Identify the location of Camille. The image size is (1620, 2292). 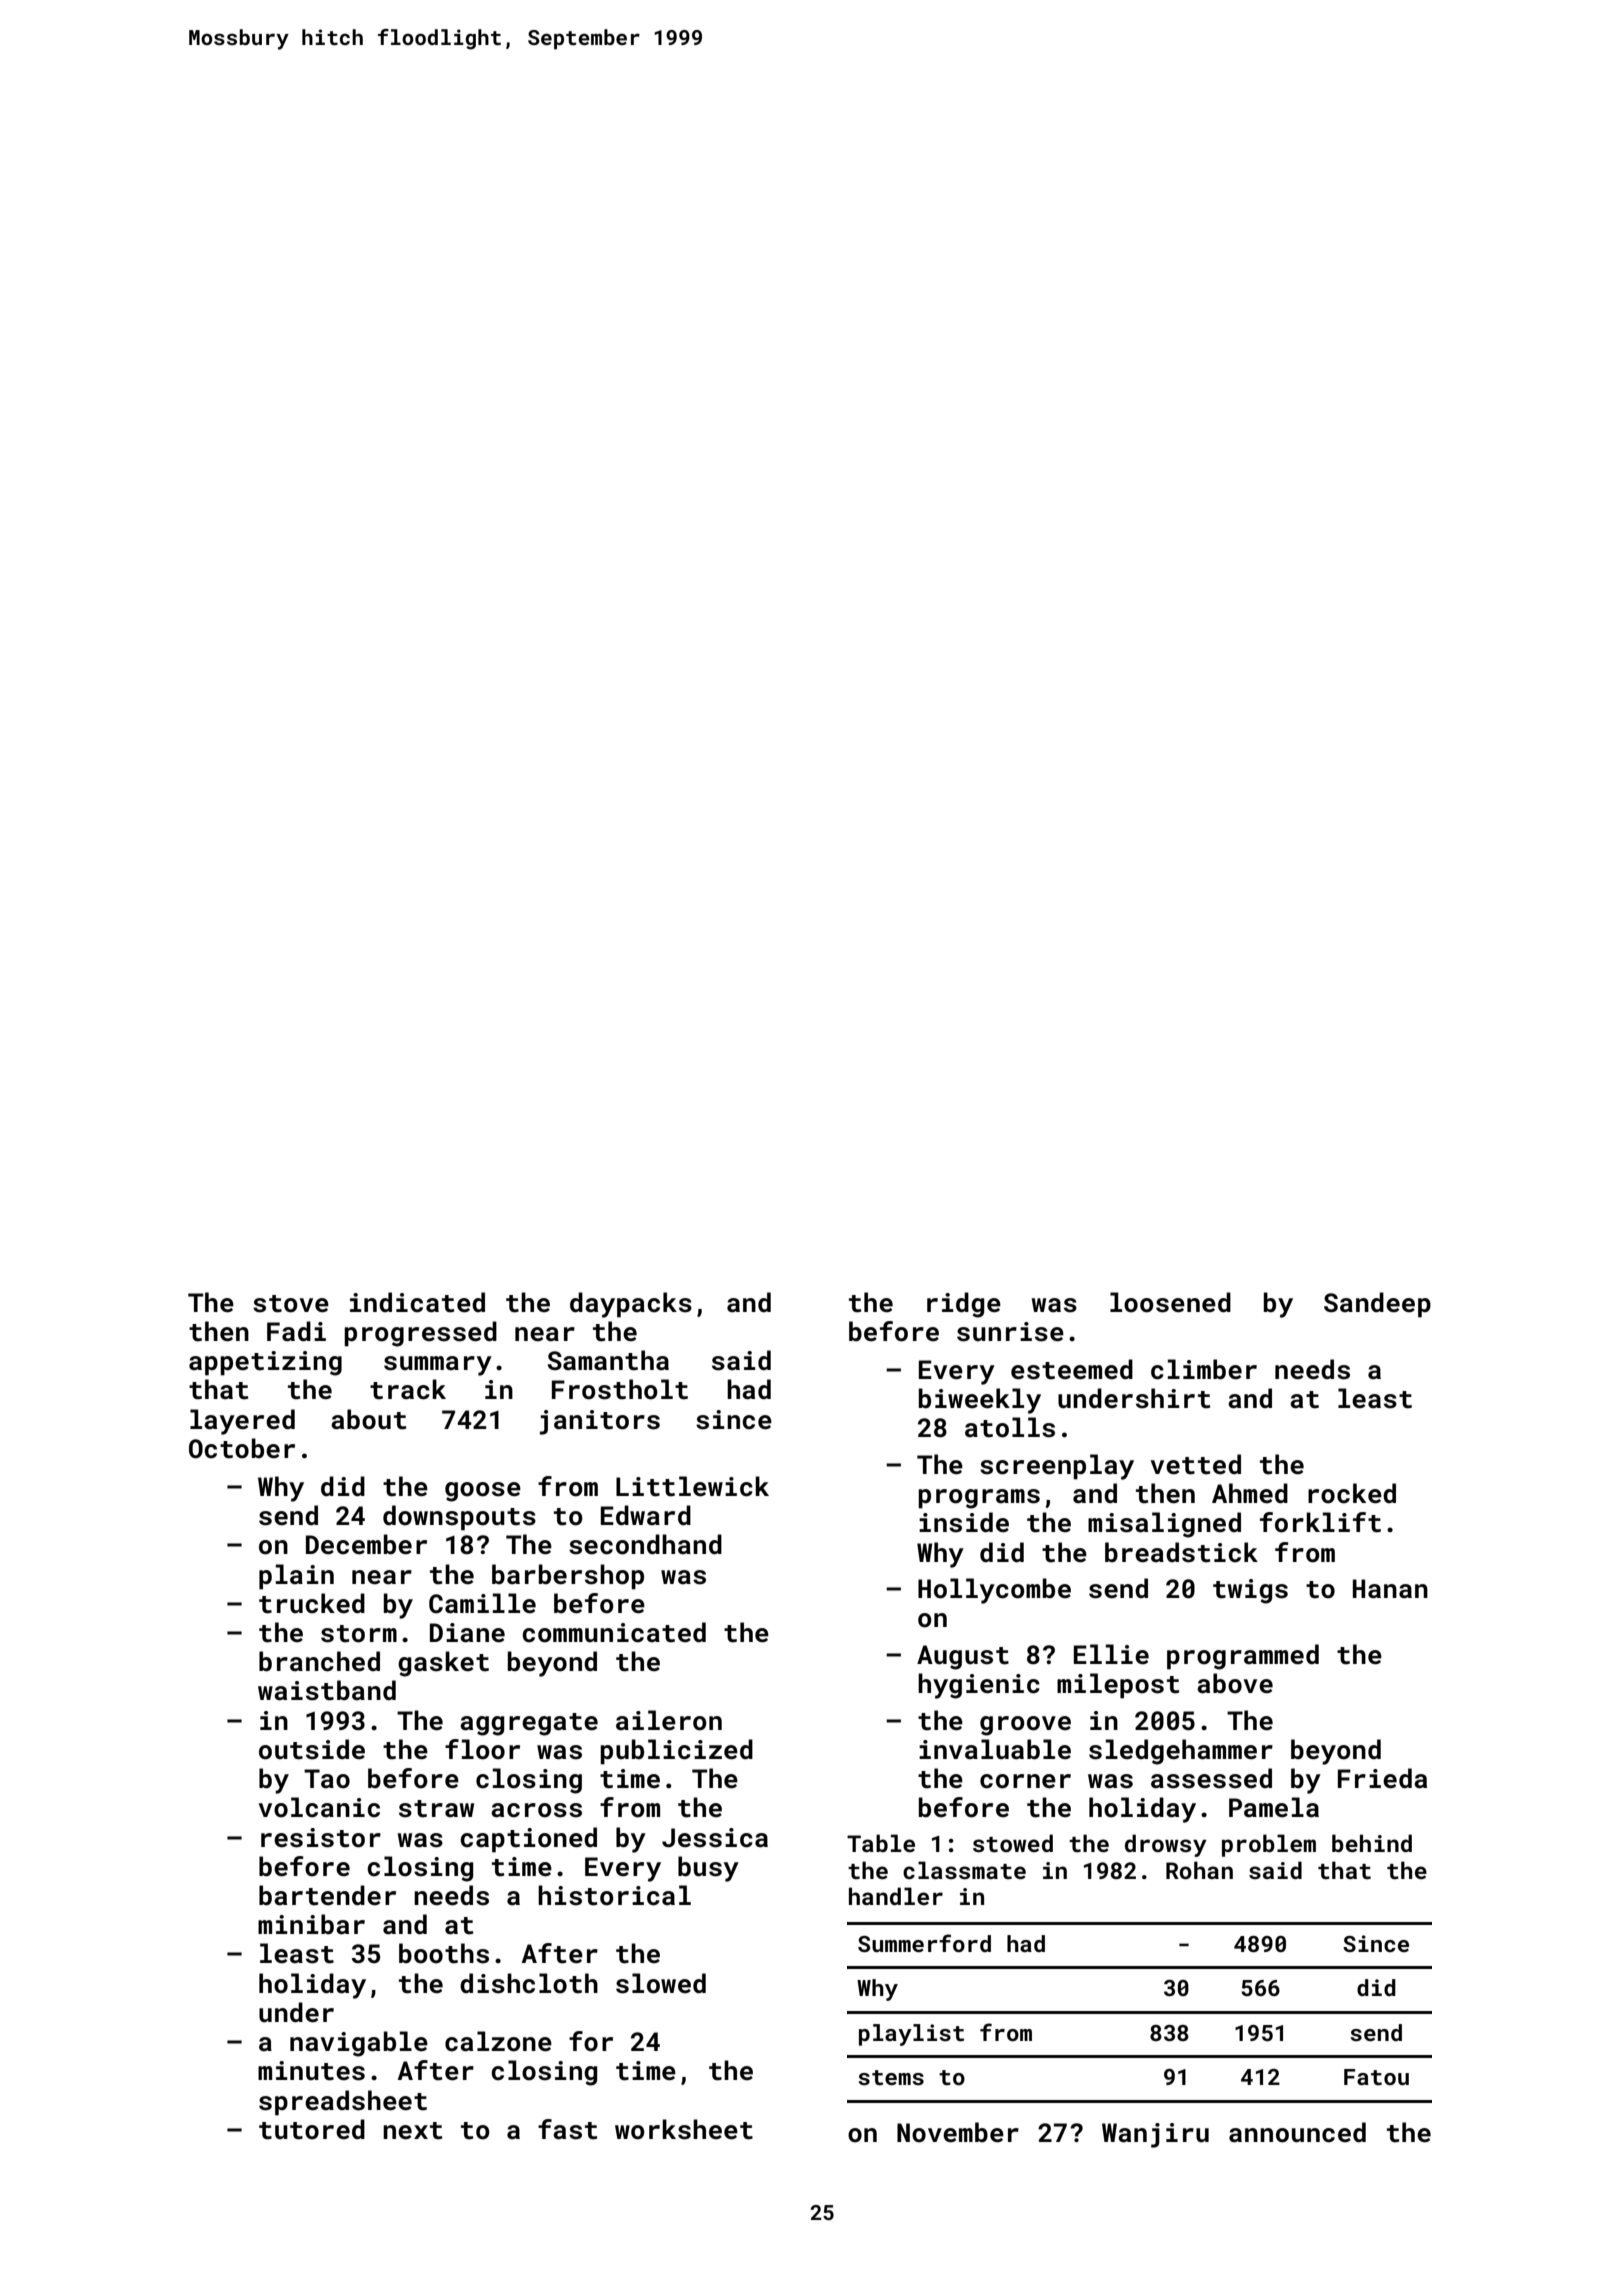
(482, 1603).
